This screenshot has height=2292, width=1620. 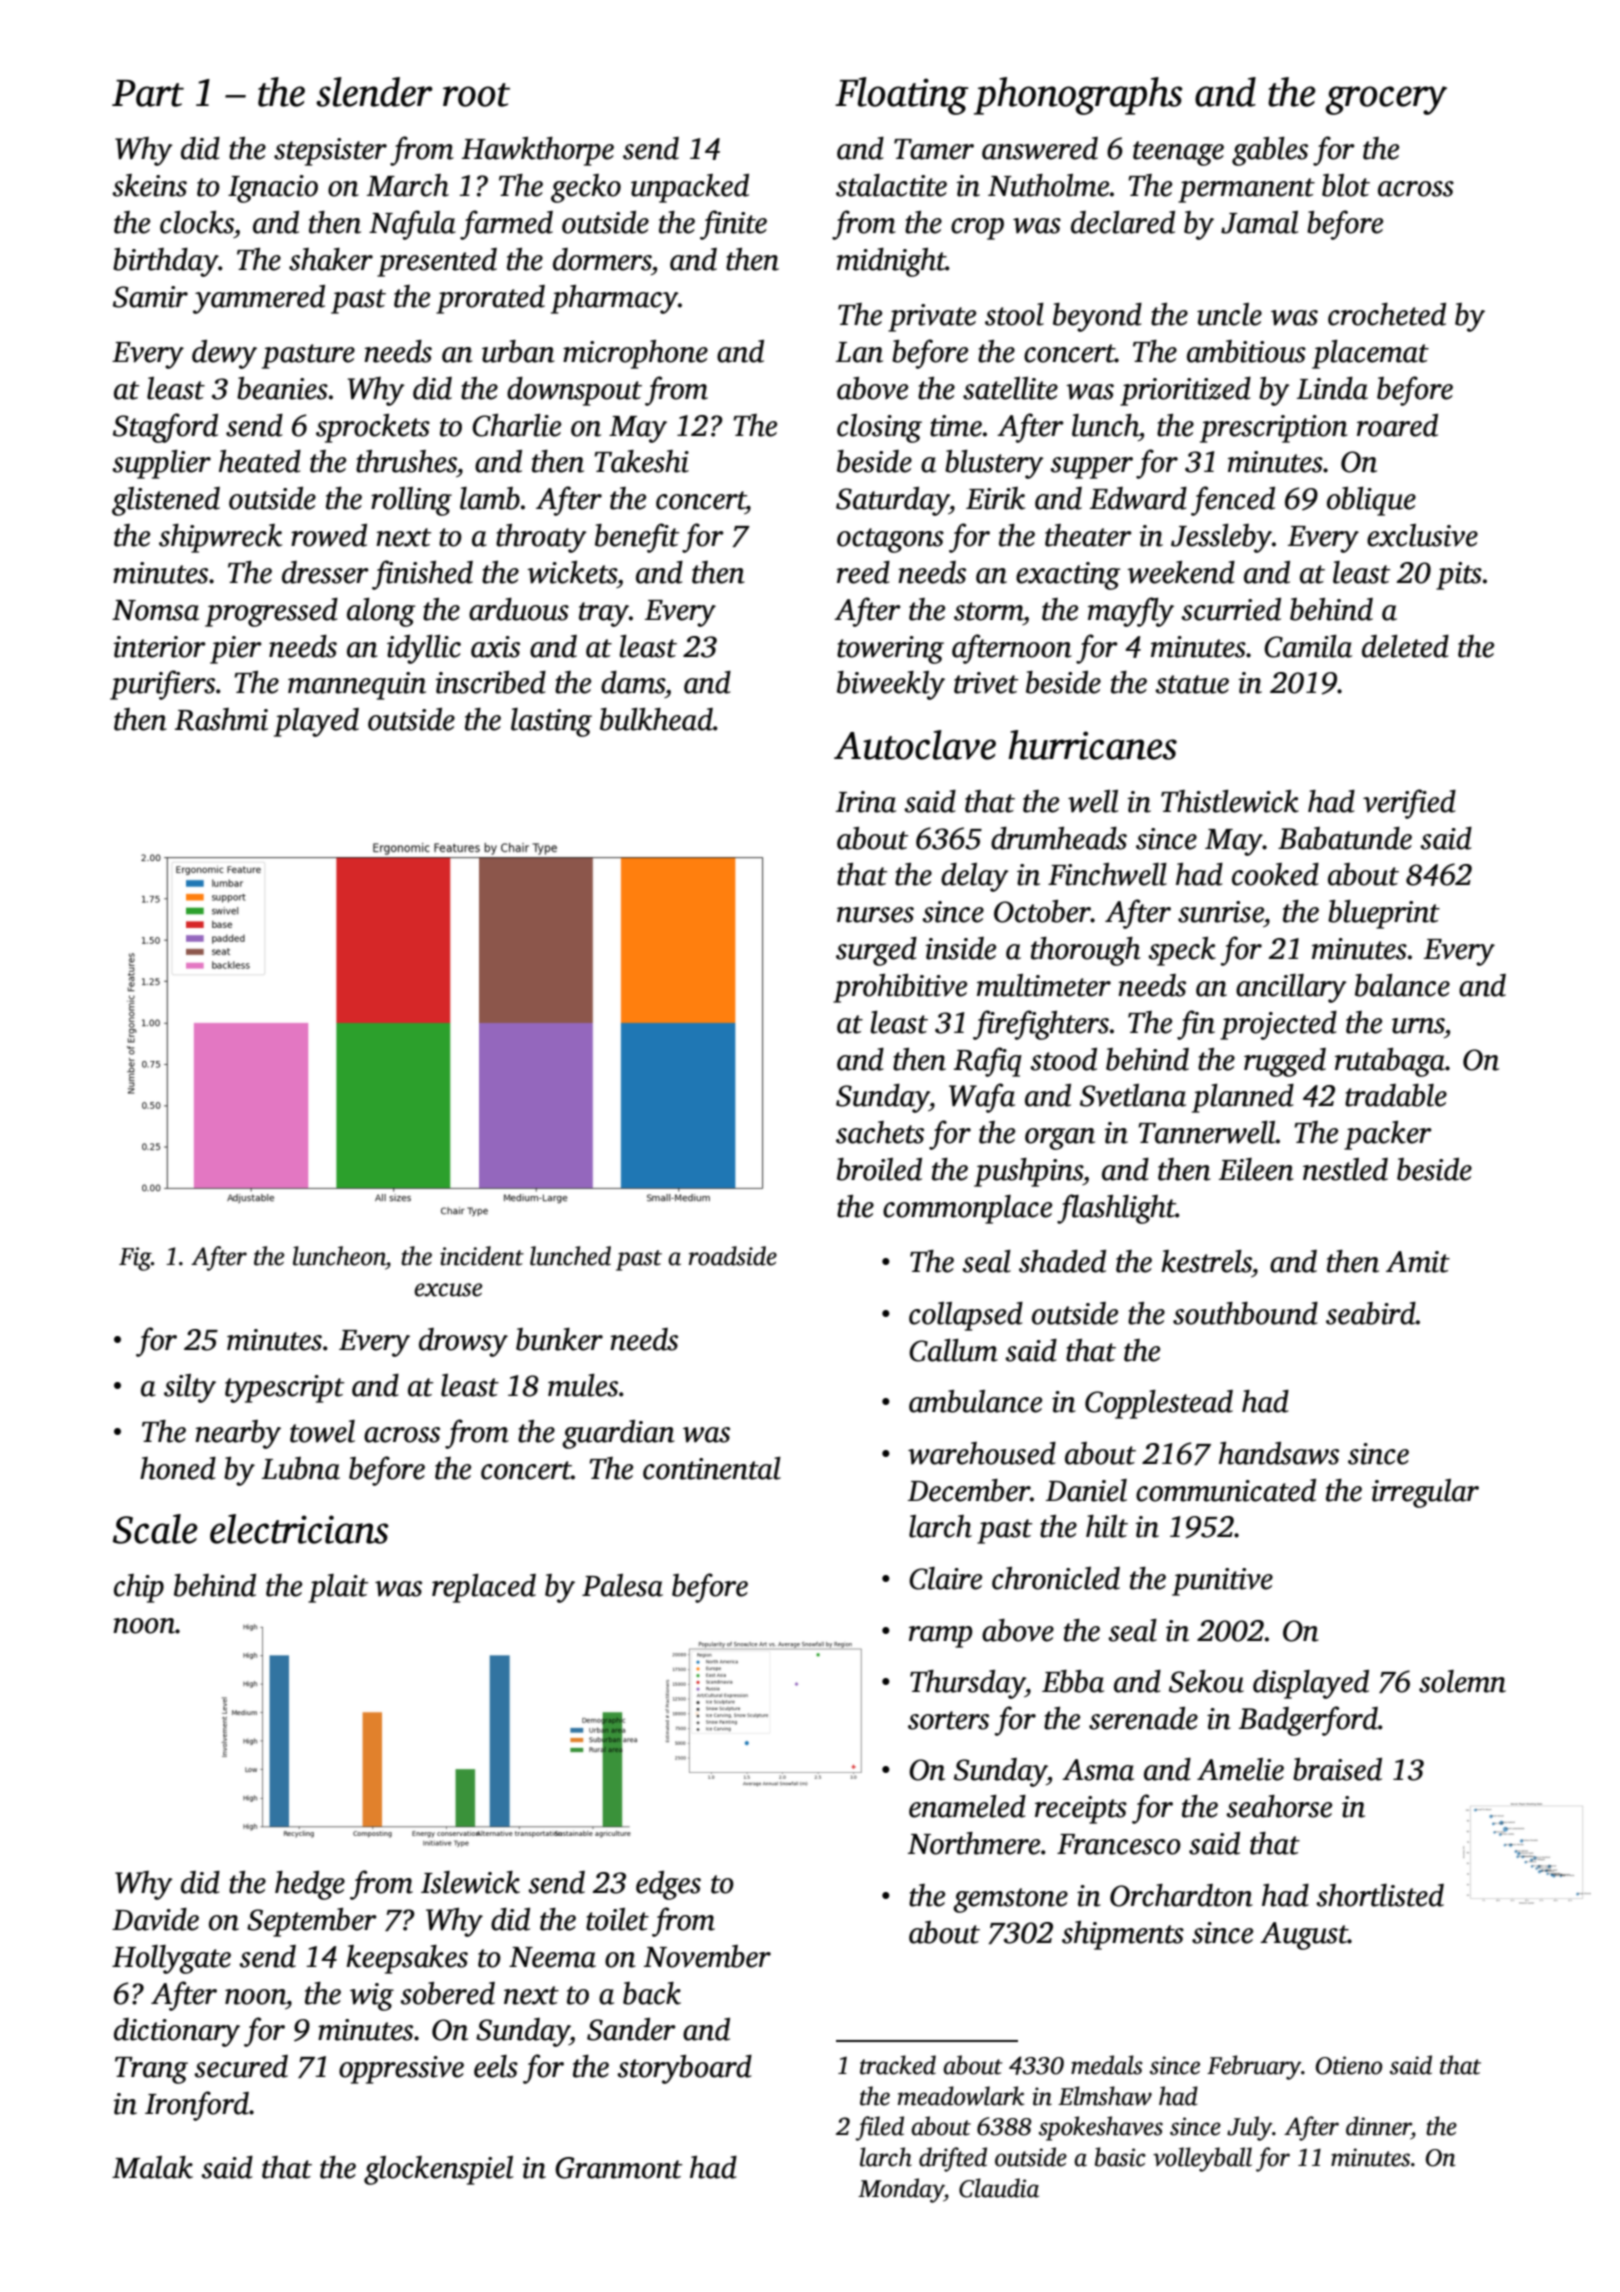 I want to click on Otieno, so click(x=1349, y=2065).
